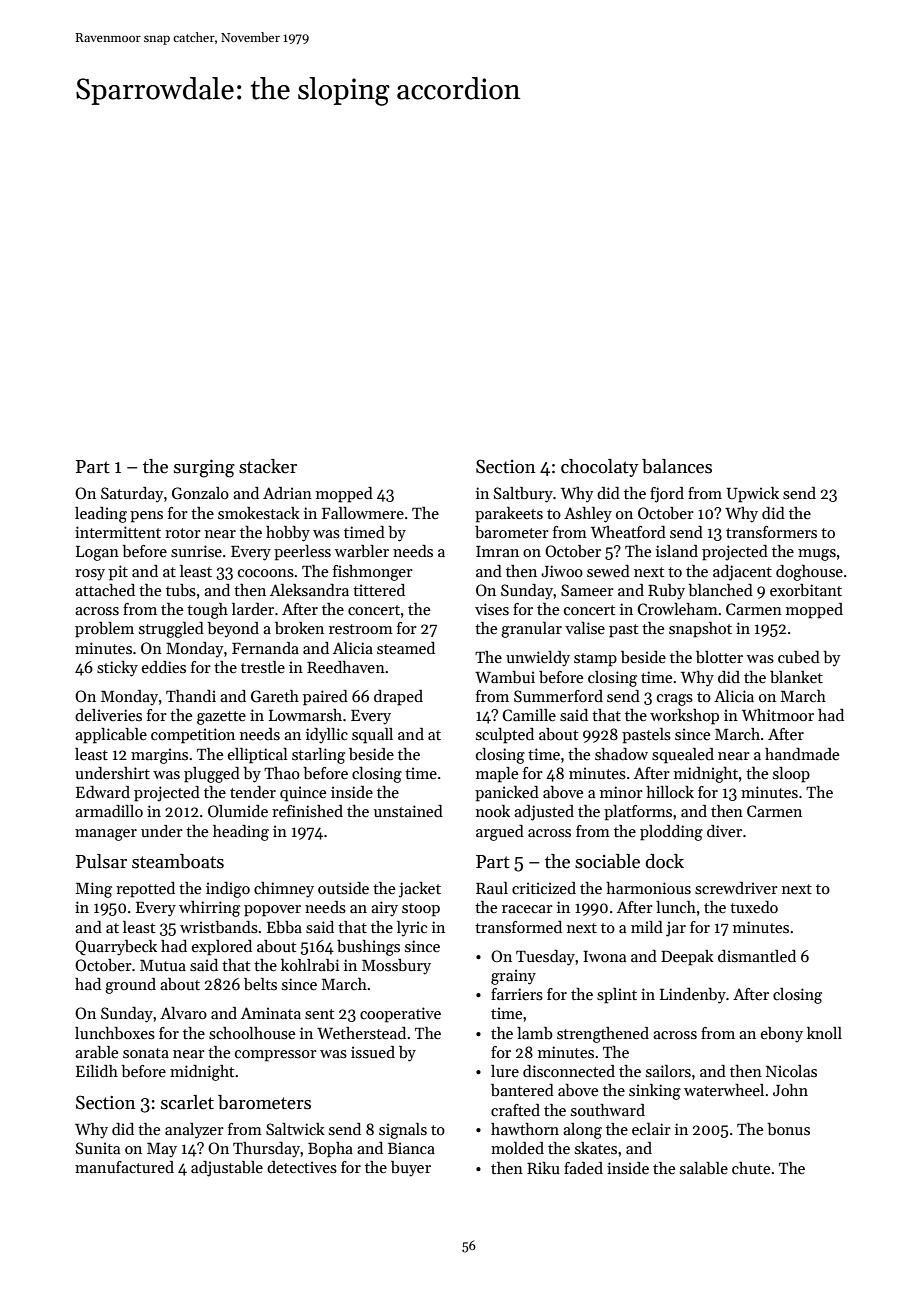 This document has height=1308, width=924. Describe the element at coordinates (529, 715) in the document. I see `Camille` at that location.
